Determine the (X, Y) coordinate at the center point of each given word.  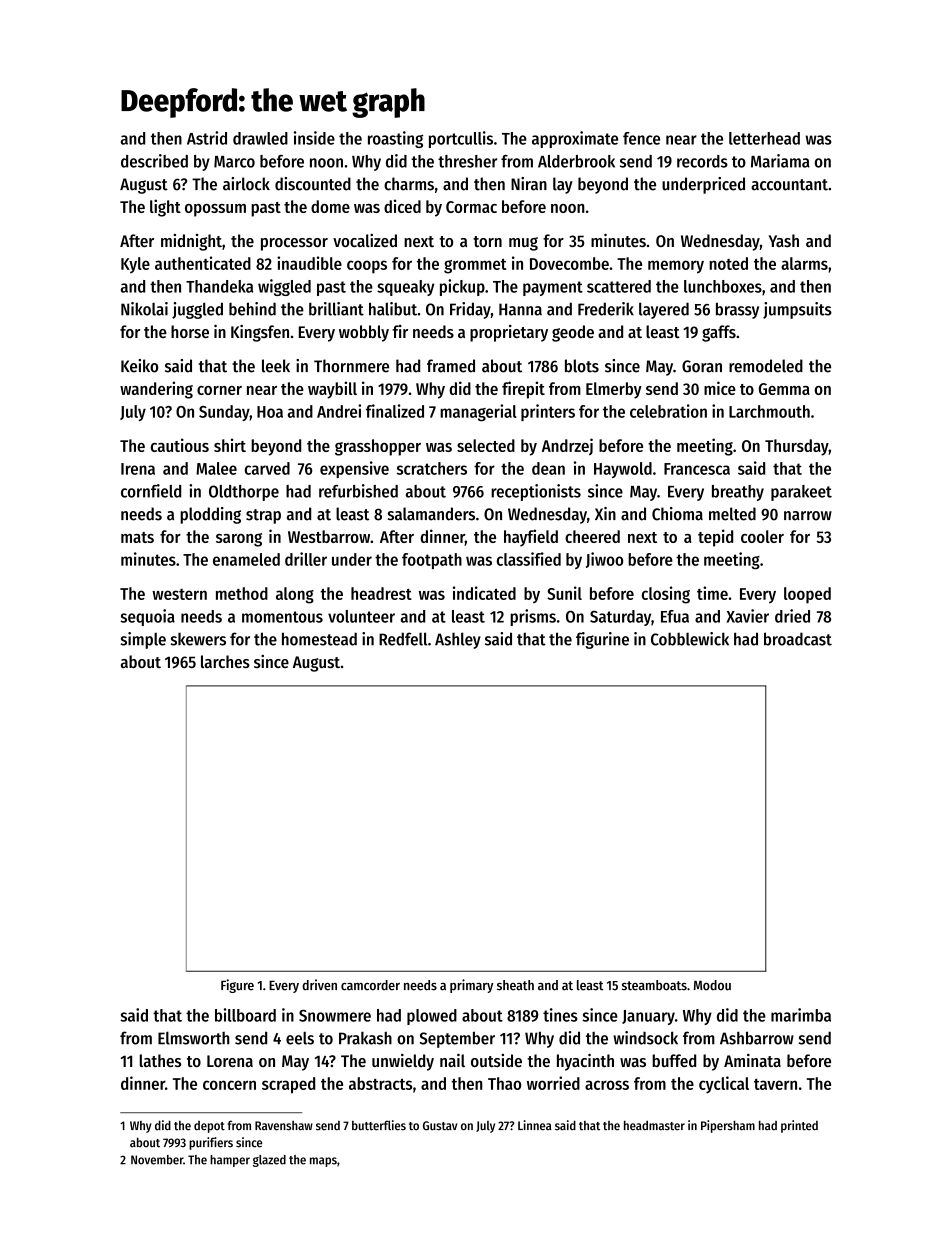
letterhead (764, 138)
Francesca (697, 469)
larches (225, 661)
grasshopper (378, 447)
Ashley (458, 640)
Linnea (535, 1125)
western (179, 594)
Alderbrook (576, 161)
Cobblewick (690, 639)
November (157, 1160)
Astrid (207, 138)
